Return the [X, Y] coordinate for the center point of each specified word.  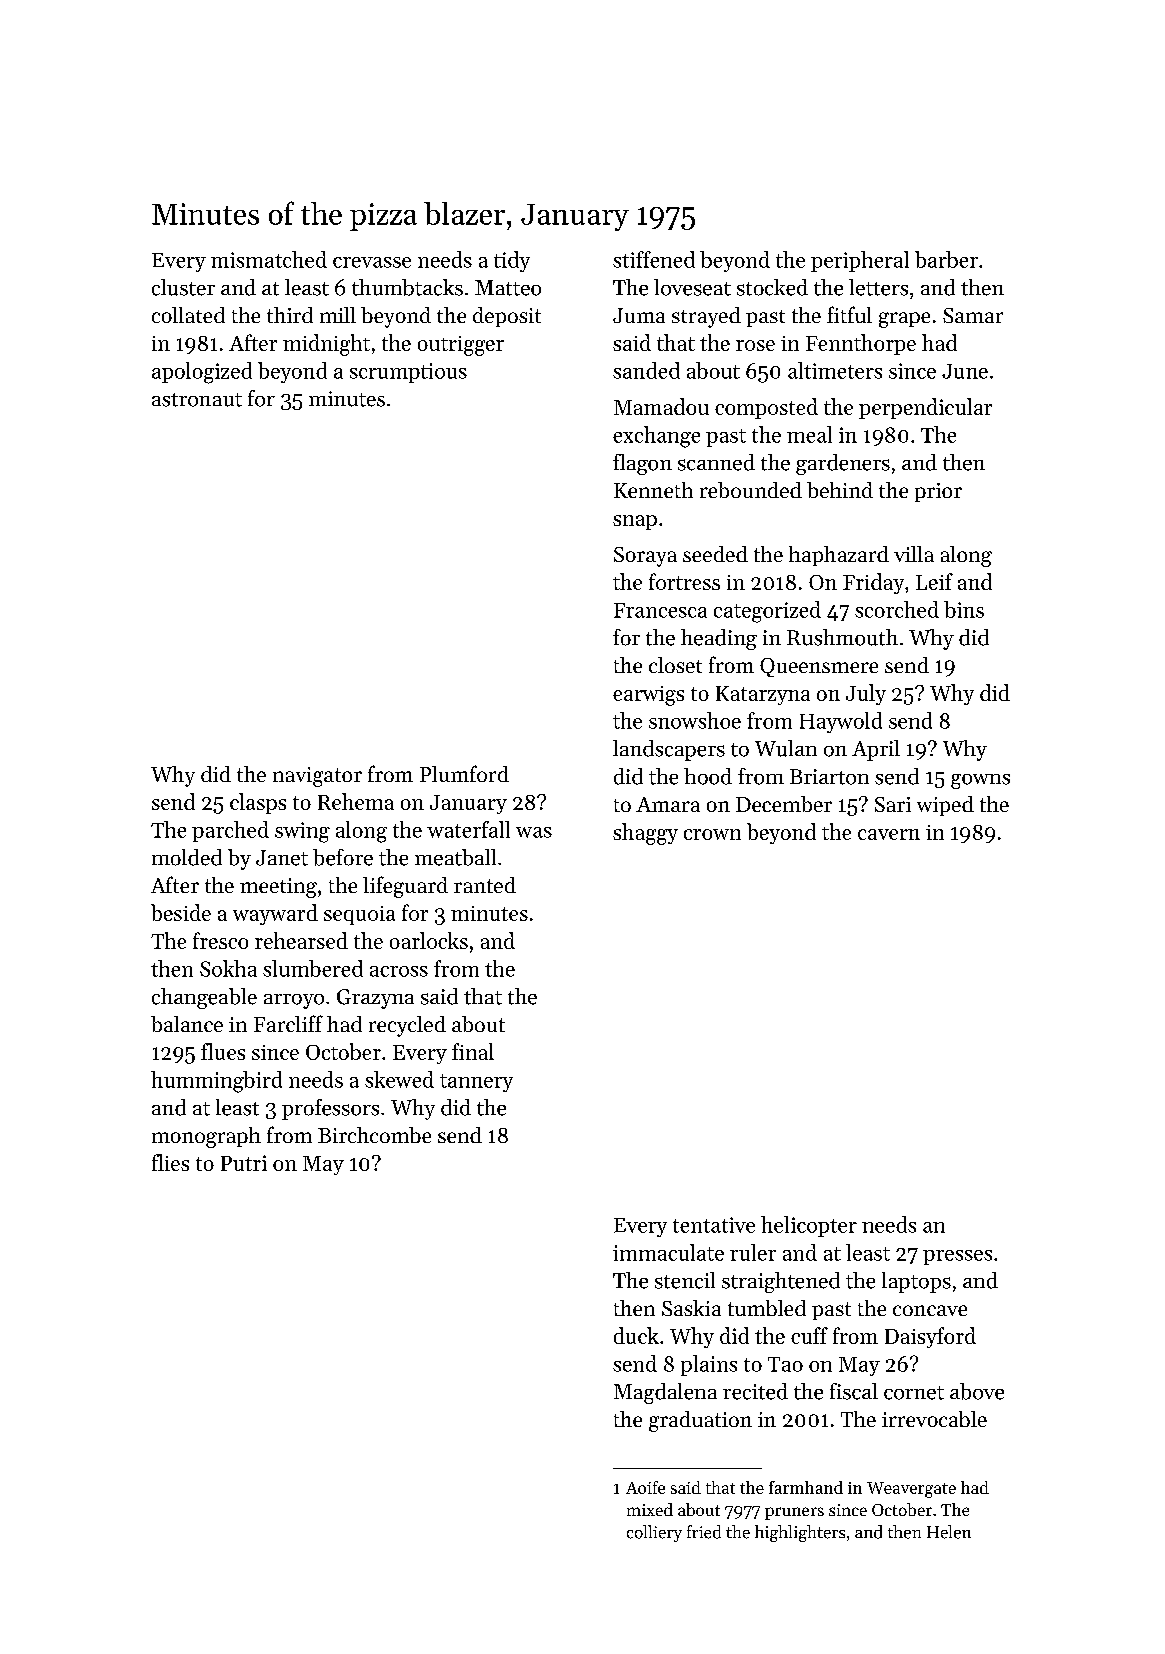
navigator [317, 777]
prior [938, 492]
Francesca [660, 610]
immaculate [668, 1252]
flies [170, 1162]
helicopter [809, 1226]
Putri [244, 1163]
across [399, 971]
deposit [507, 317]
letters [878, 287]
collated [188, 315]
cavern [889, 834]
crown [712, 834]
